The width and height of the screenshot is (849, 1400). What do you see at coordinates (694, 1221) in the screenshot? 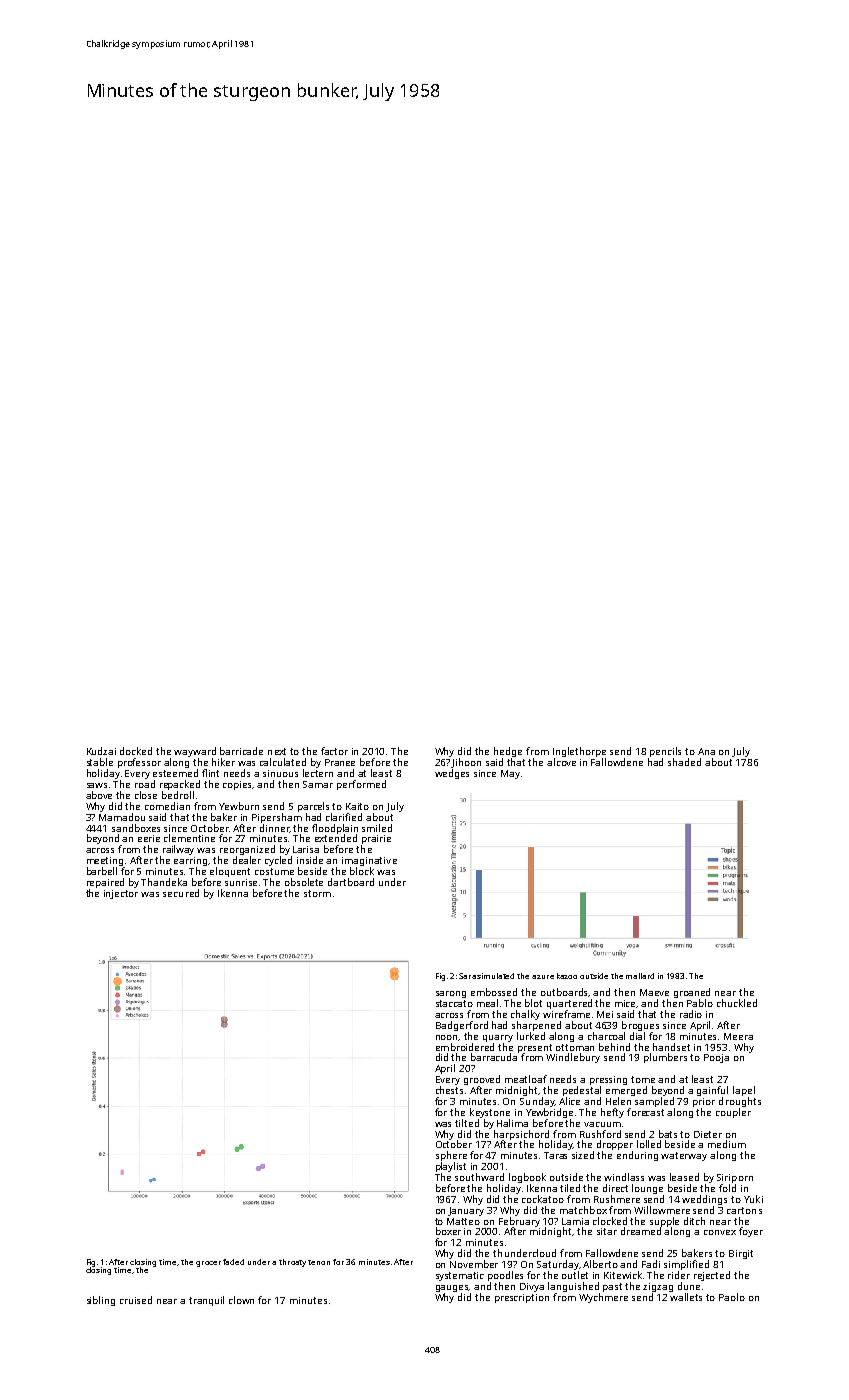
I see `ditch` at bounding box center [694, 1221].
